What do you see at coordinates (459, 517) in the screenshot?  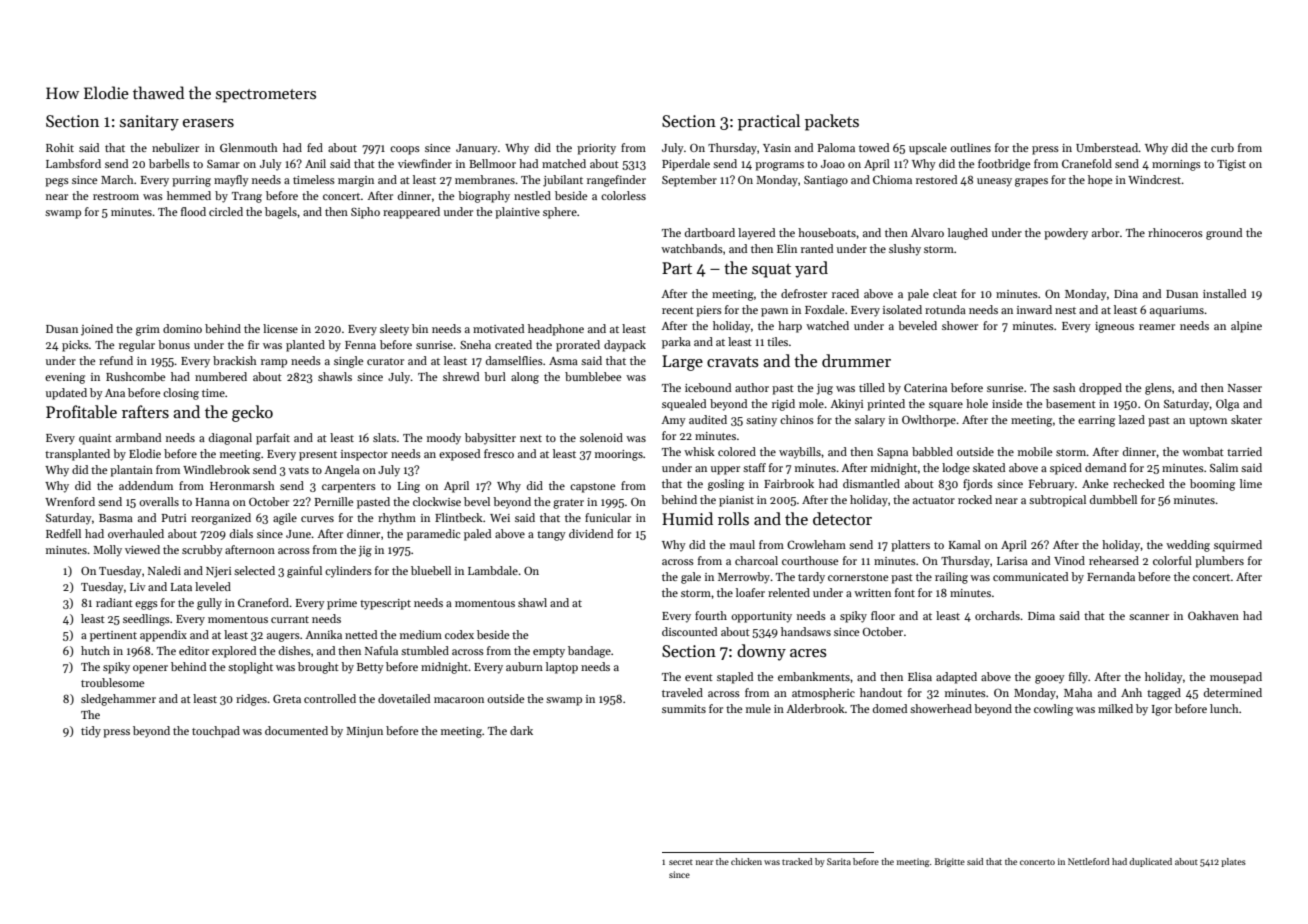 I see `Flintbeck` at bounding box center [459, 517].
